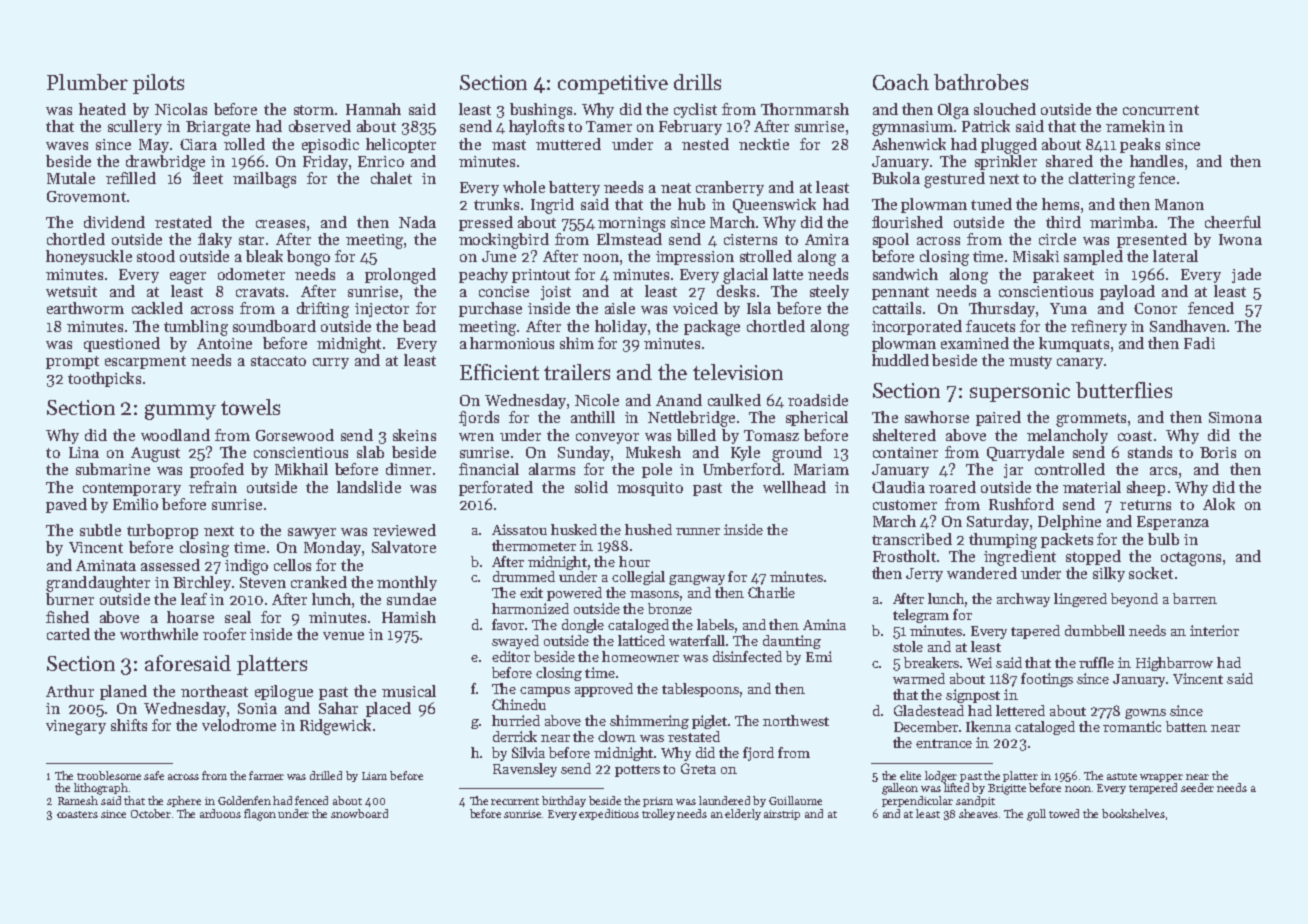  I want to click on melancholy, so click(1067, 436).
